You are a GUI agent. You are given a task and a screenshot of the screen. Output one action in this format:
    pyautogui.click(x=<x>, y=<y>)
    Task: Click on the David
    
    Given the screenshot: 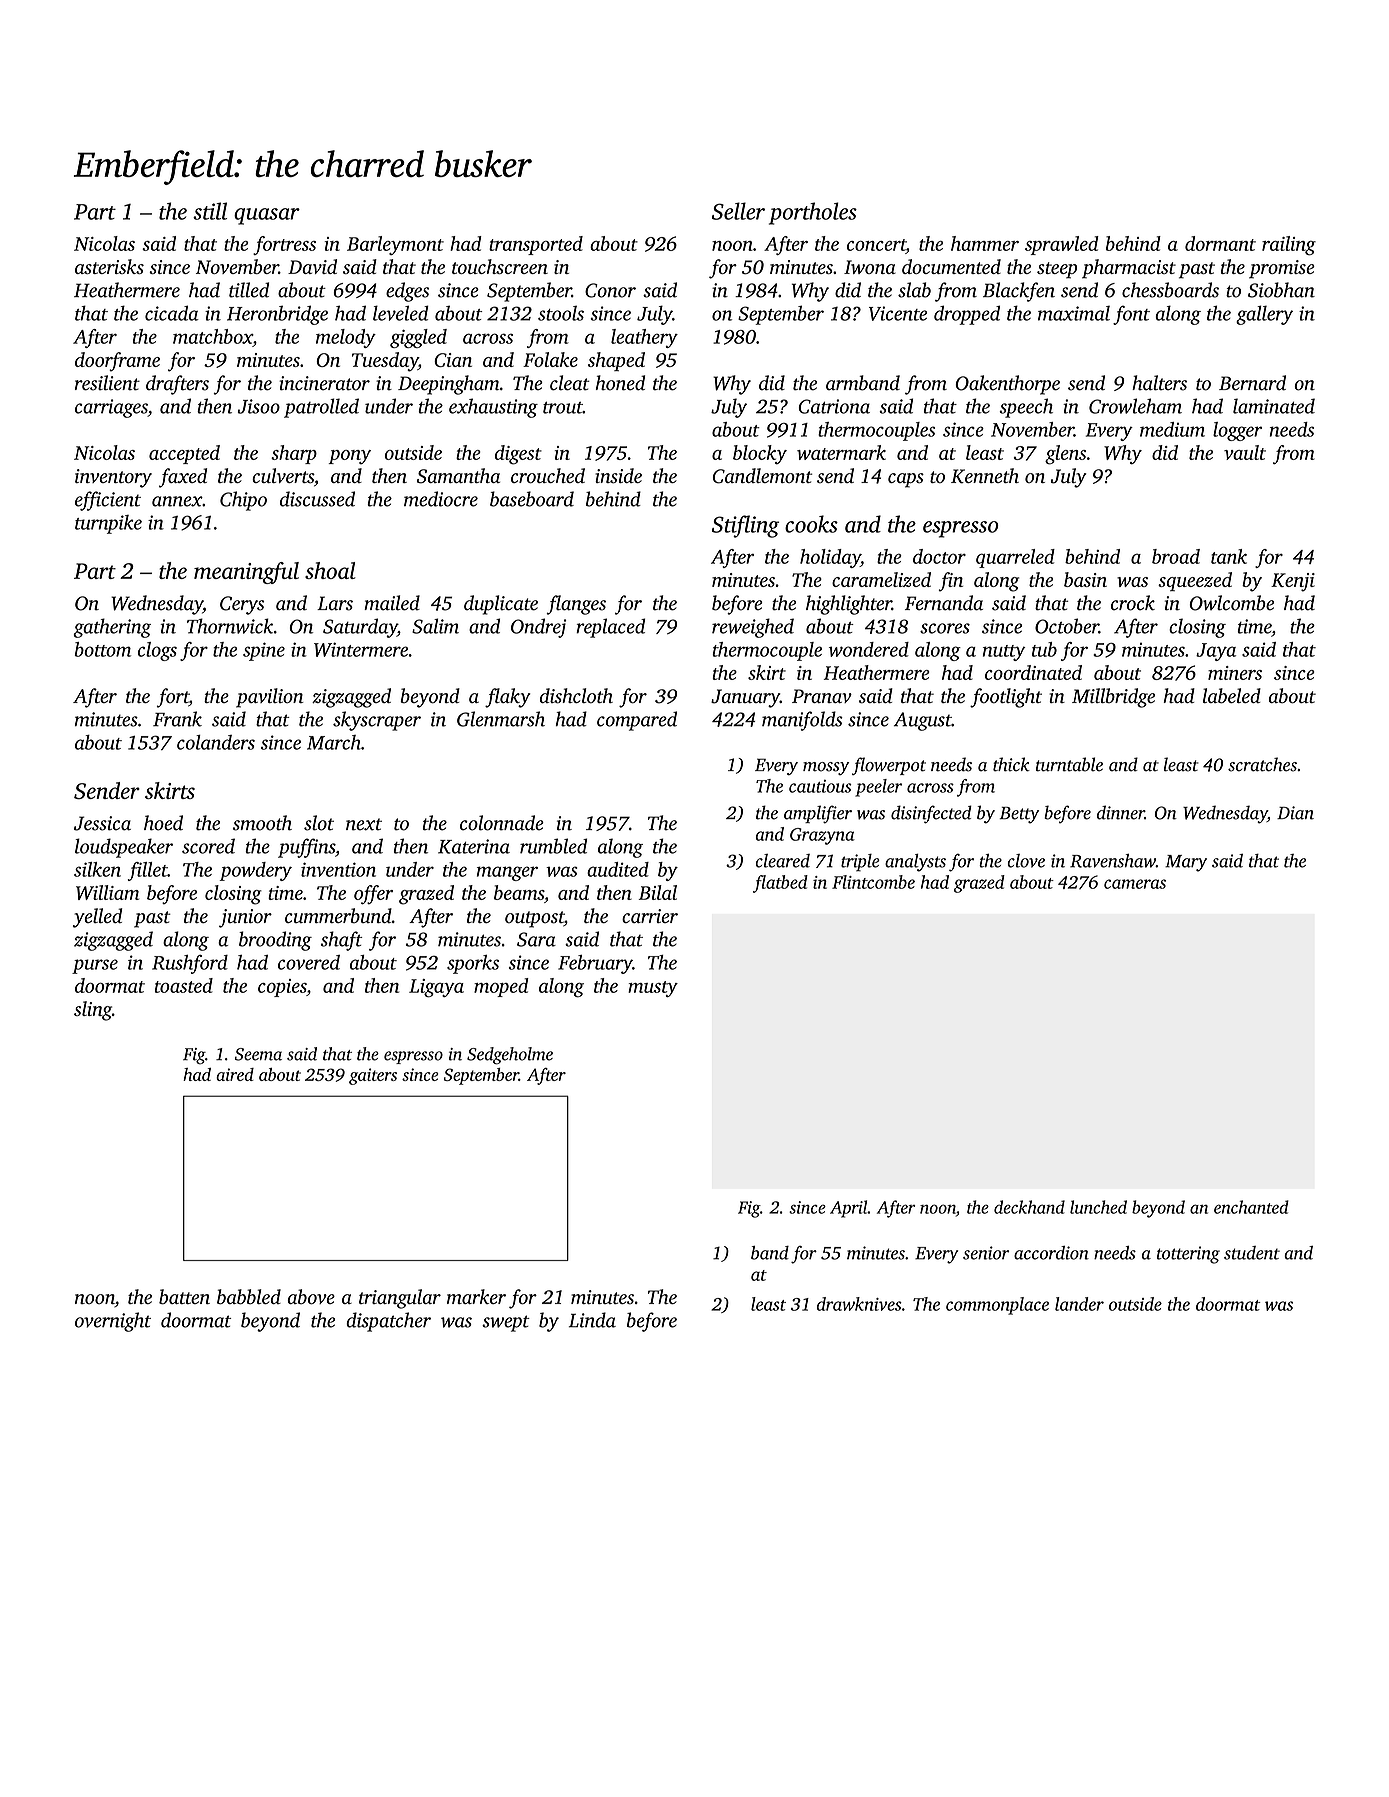 What is the action you would take?
    pyautogui.click(x=312, y=266)
